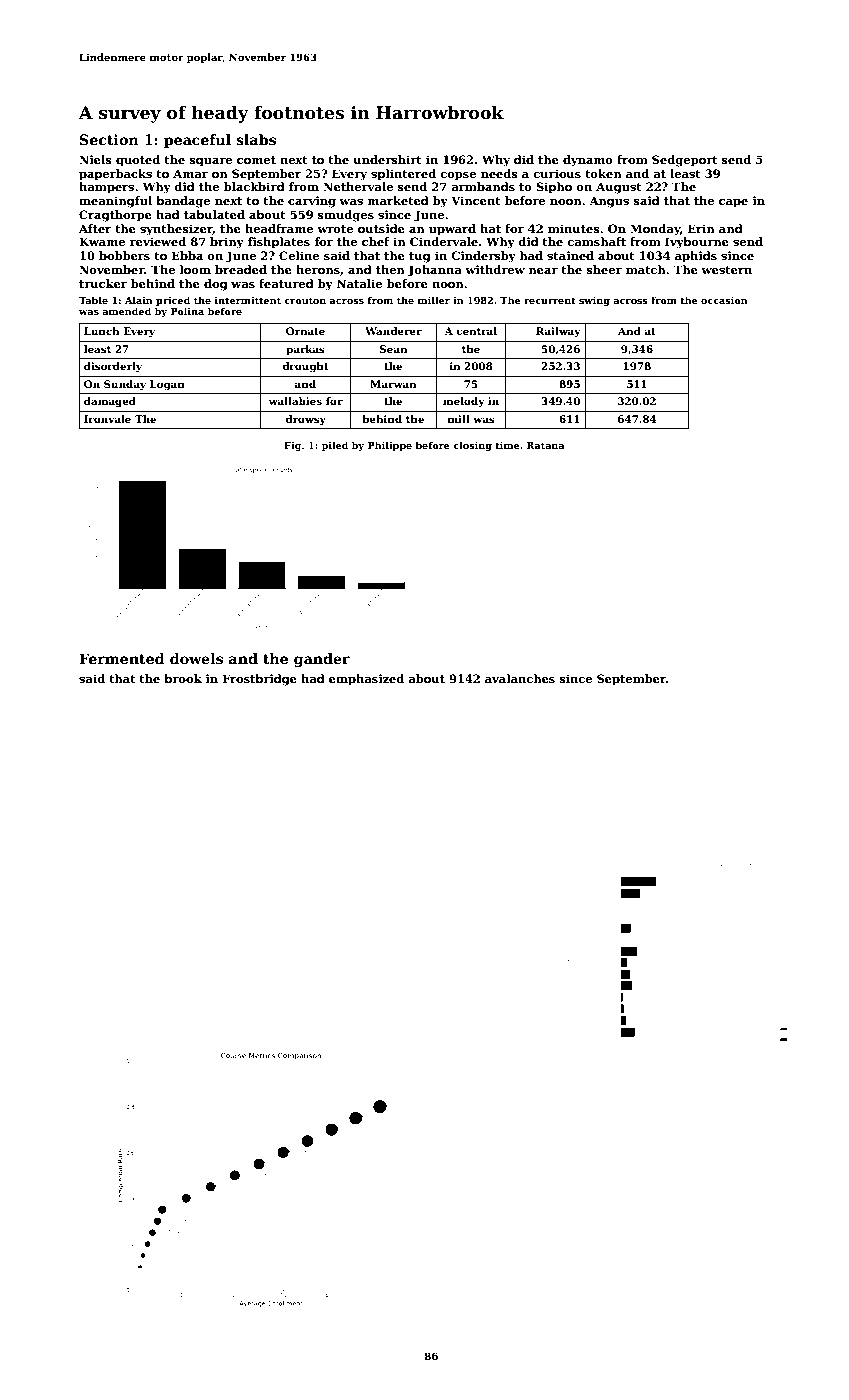 The width and height of the screenshot is (849, 1400). Describe the element at coordinates (107, 419) in the screenshot. I see `Ironvale` at that location.
